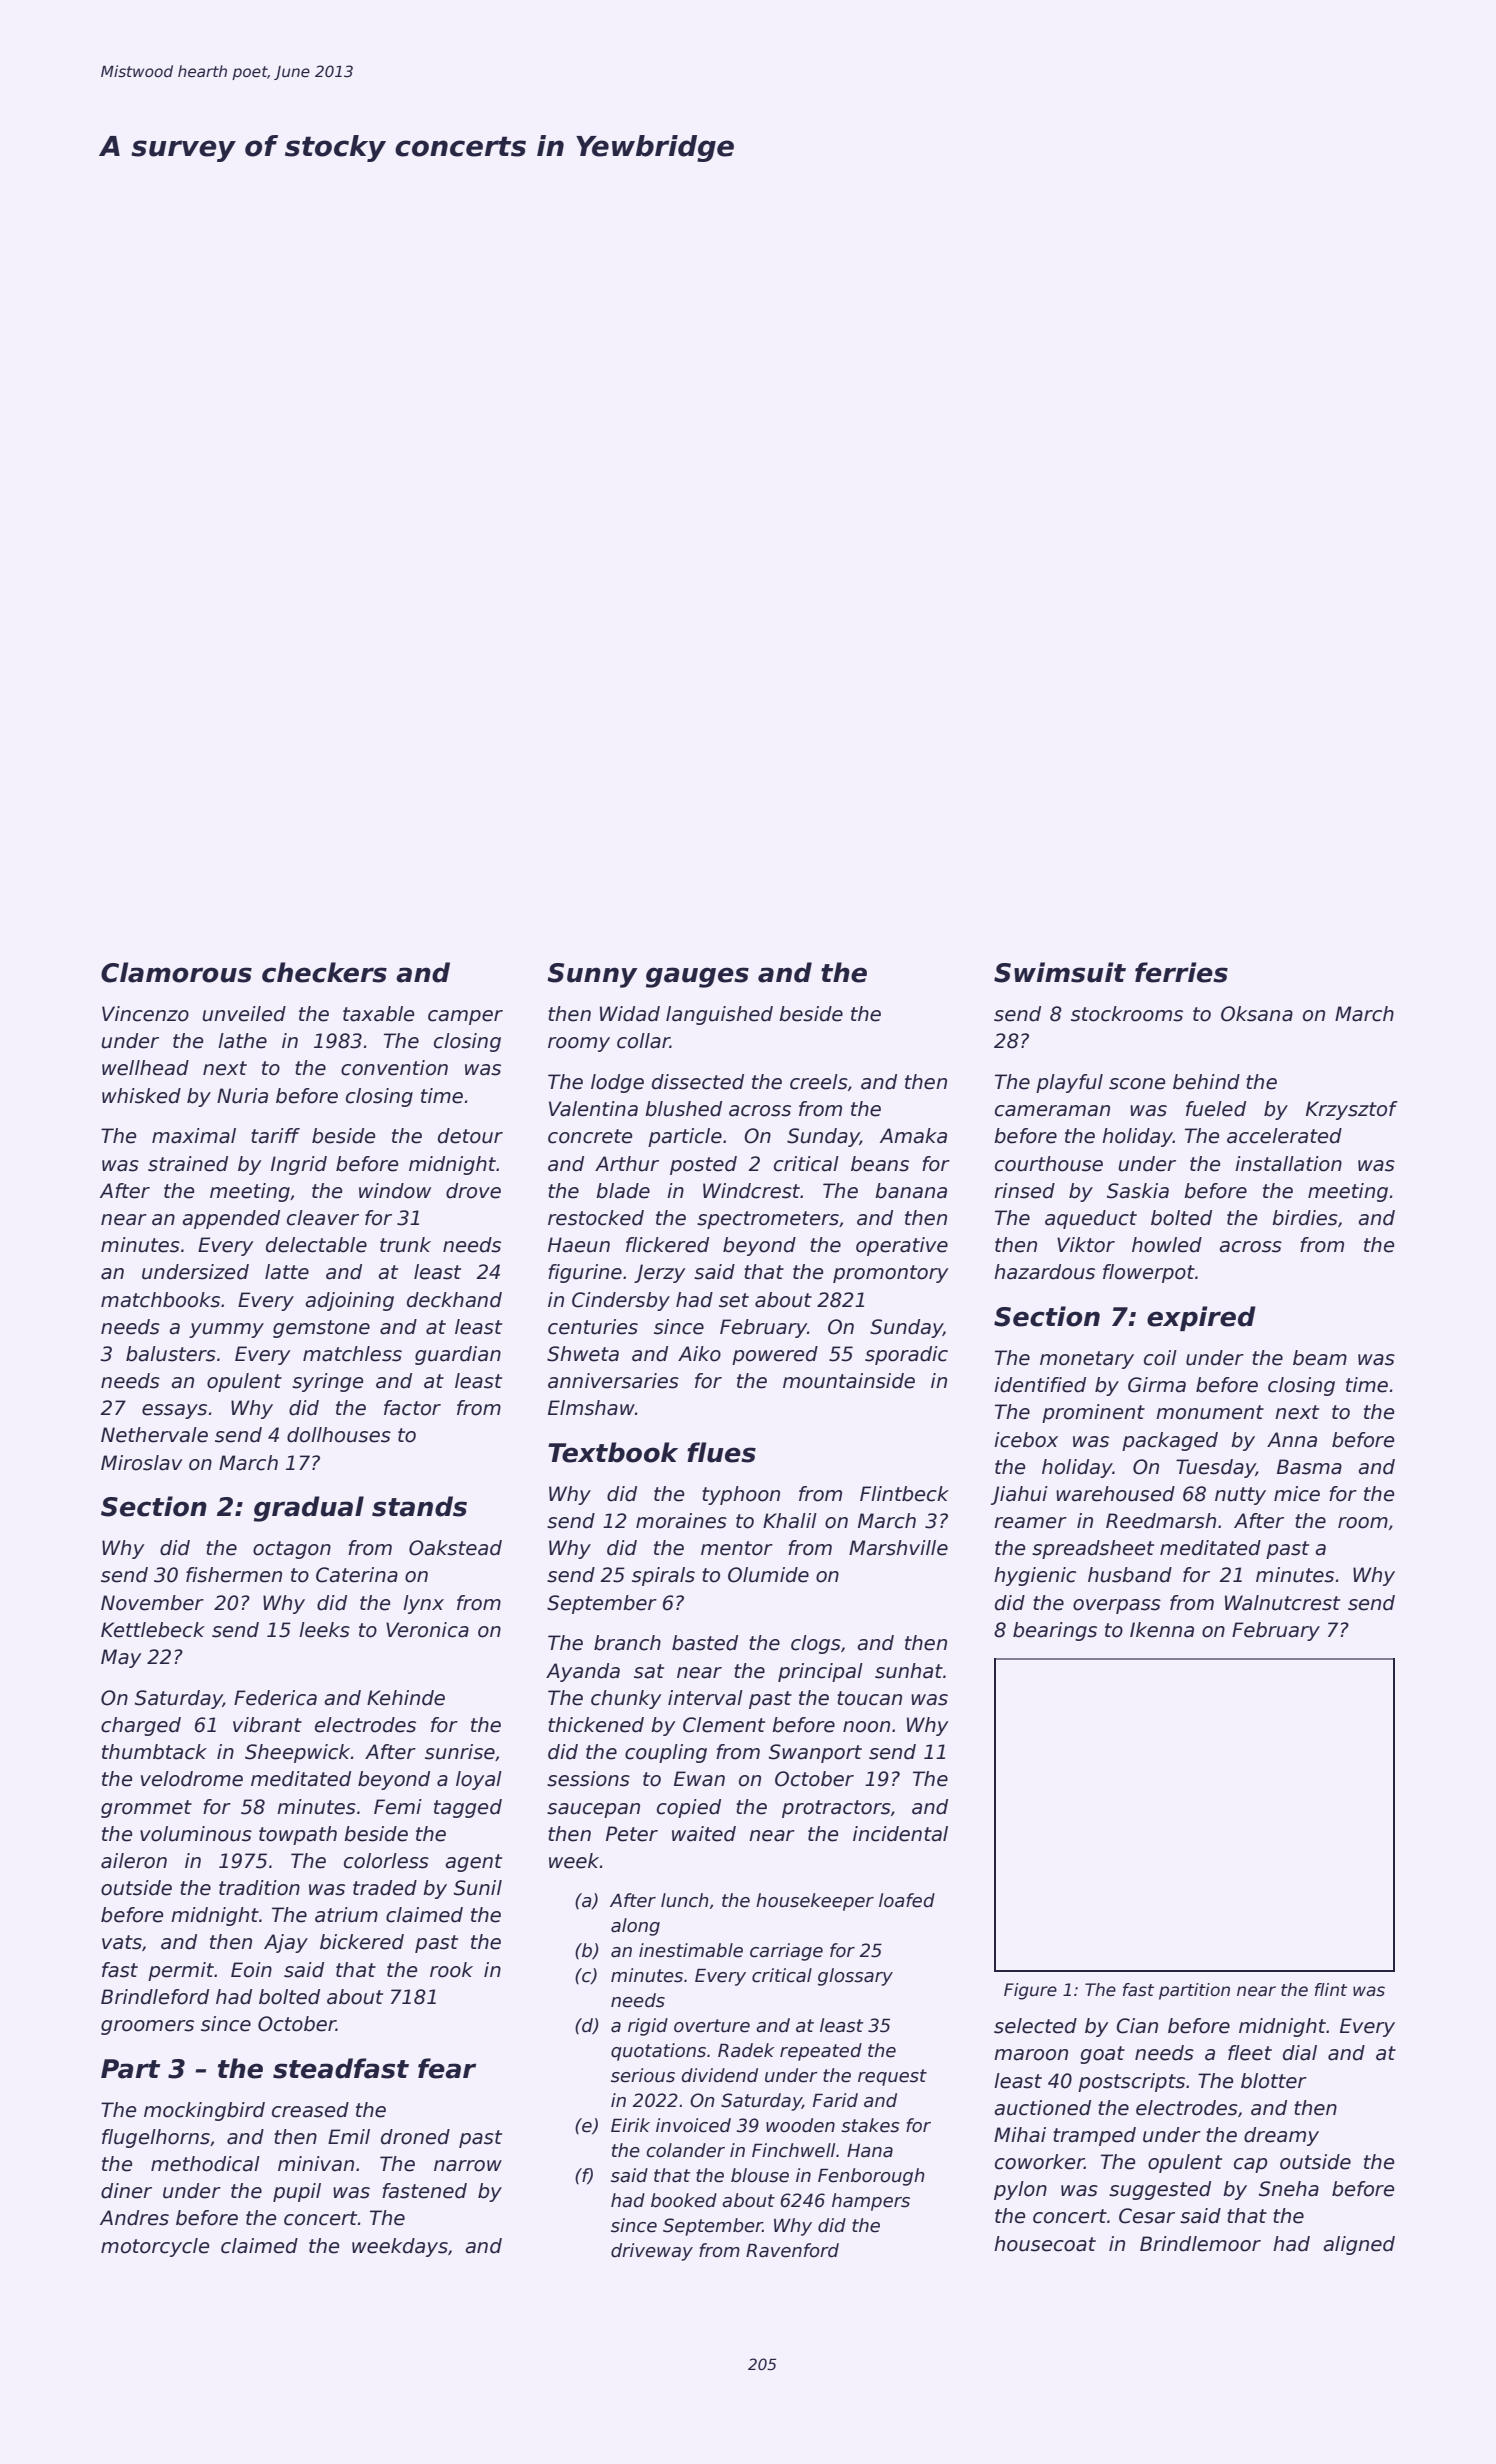 The width and height of the image is (1496, 2464). What do you see at coordinates (299, 1165) in the image?
I see `Ingrid` at bounding box center [299, 1165].
